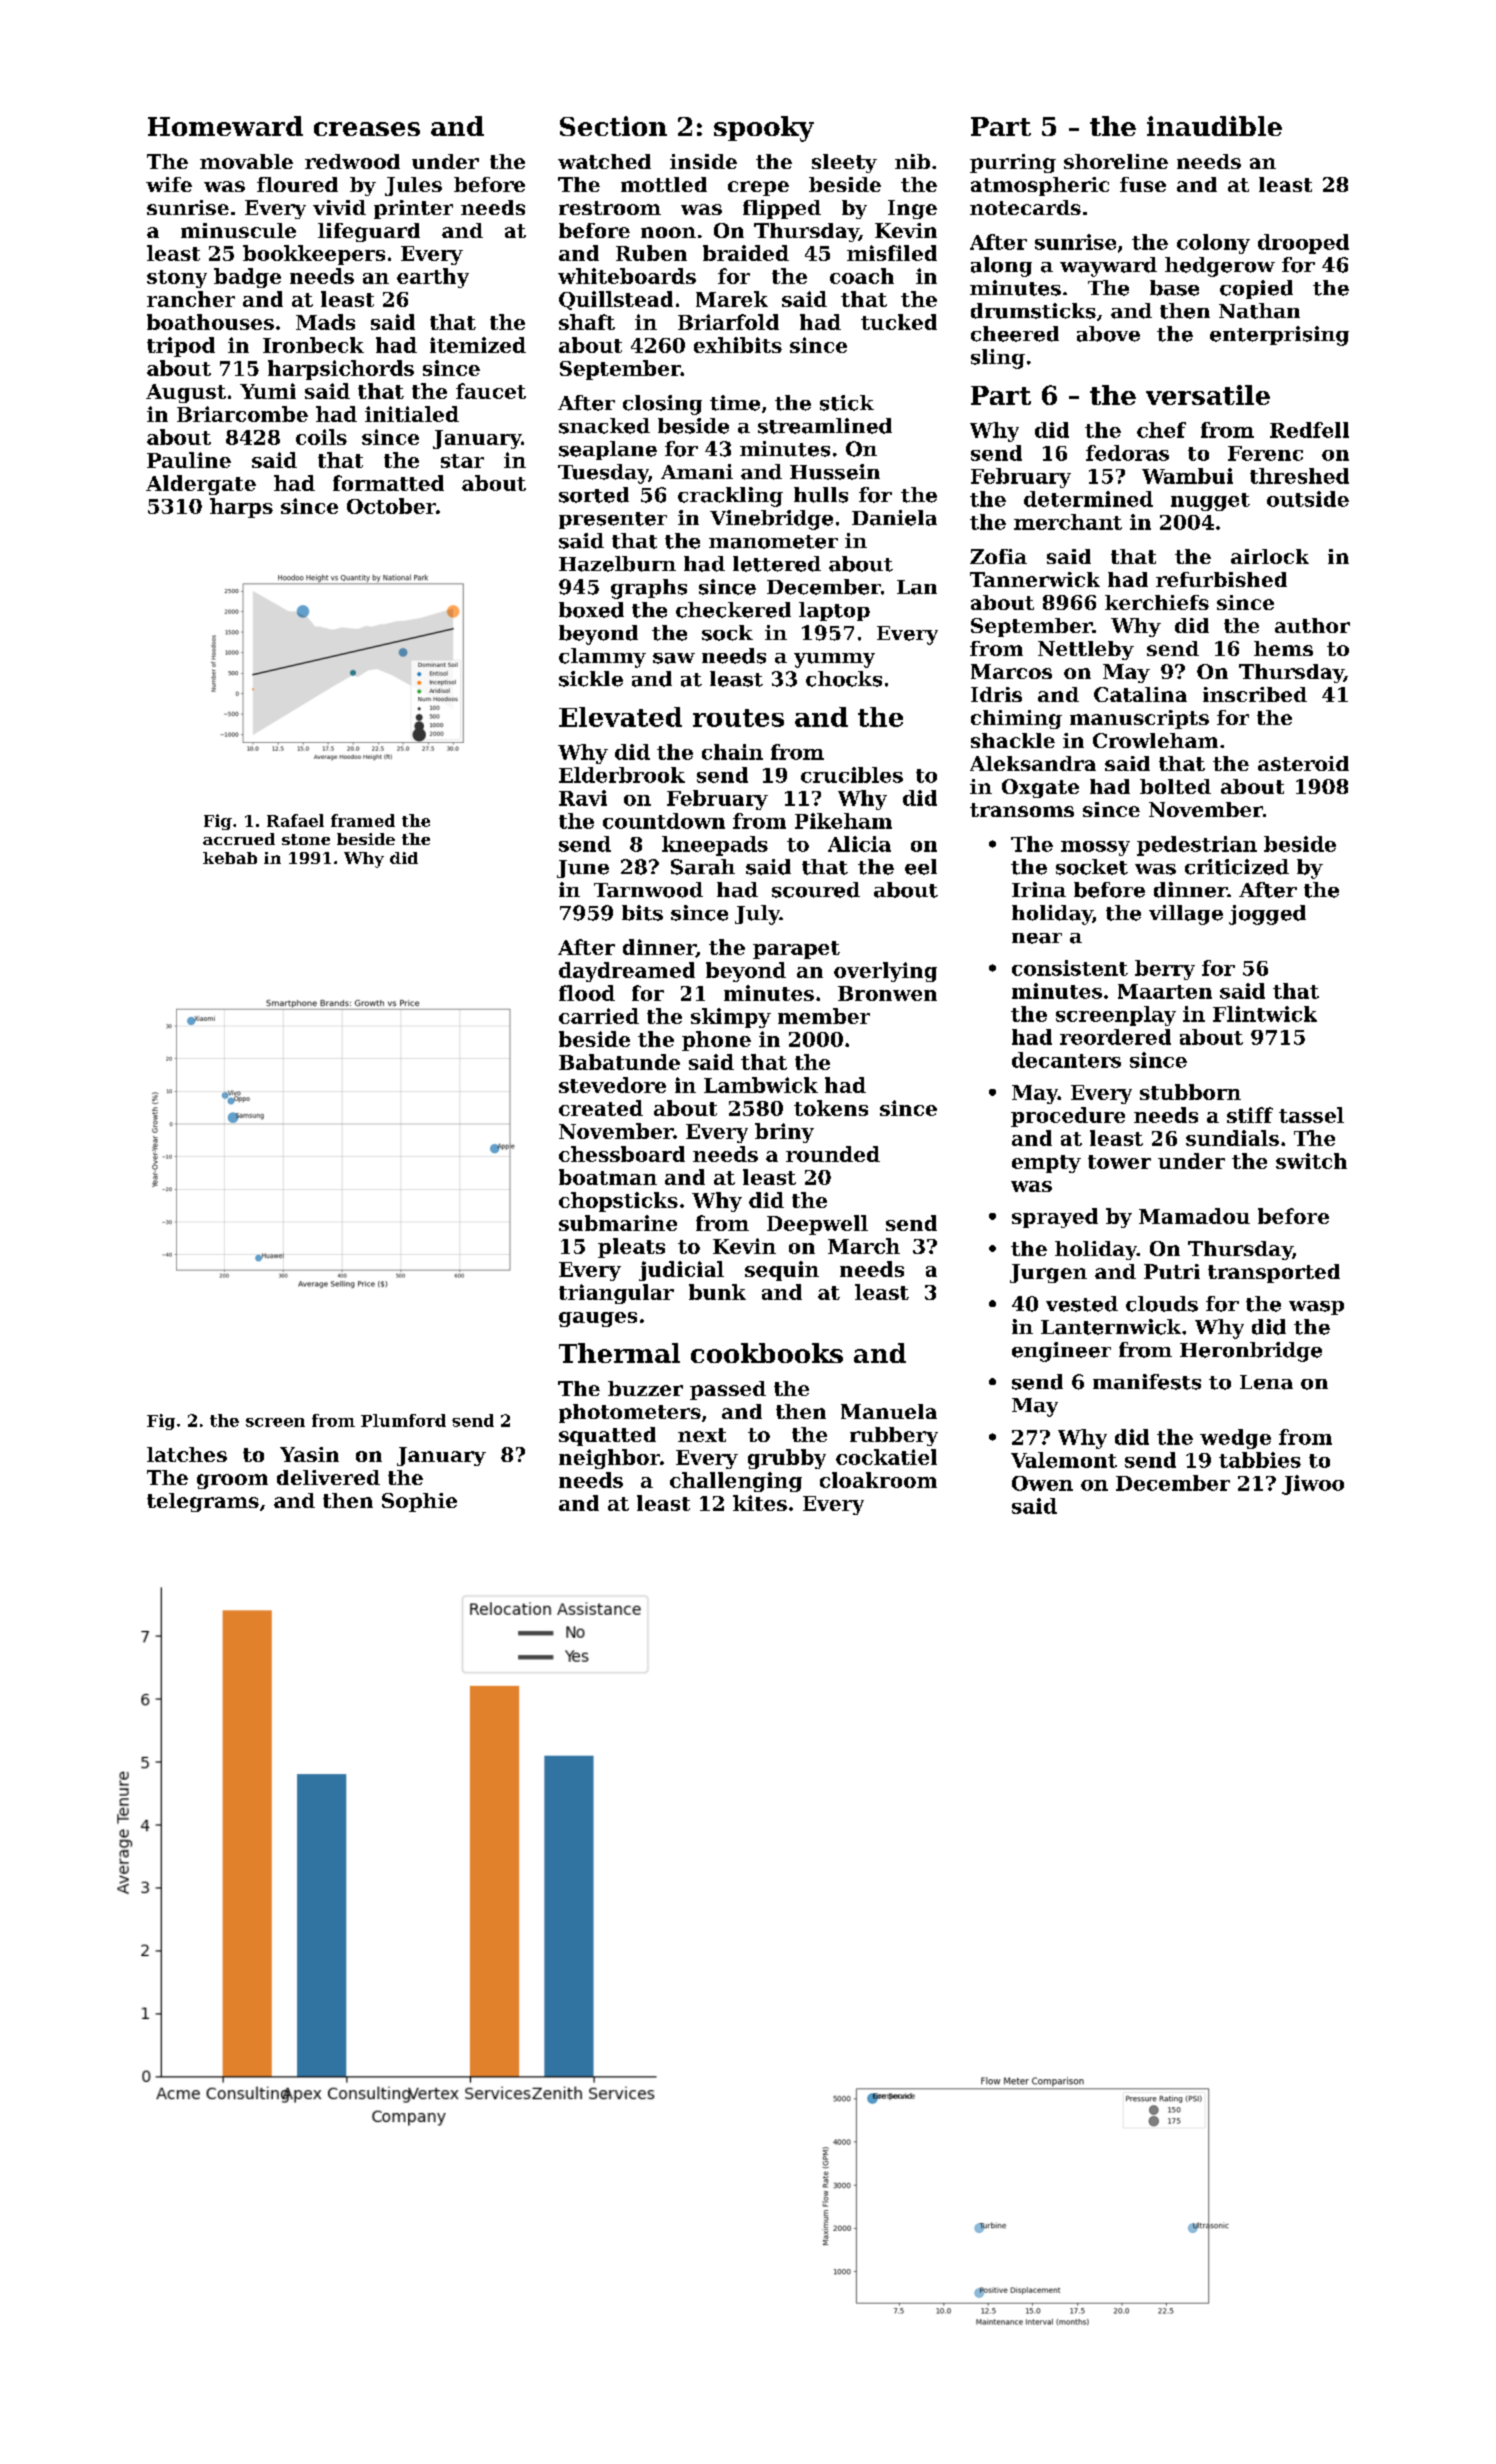 The height and width of the document is (2464, 1496). What do you see at coordinates (598, 1319) in the document?
I see `gauges` at bounding box center [598, 1319].
